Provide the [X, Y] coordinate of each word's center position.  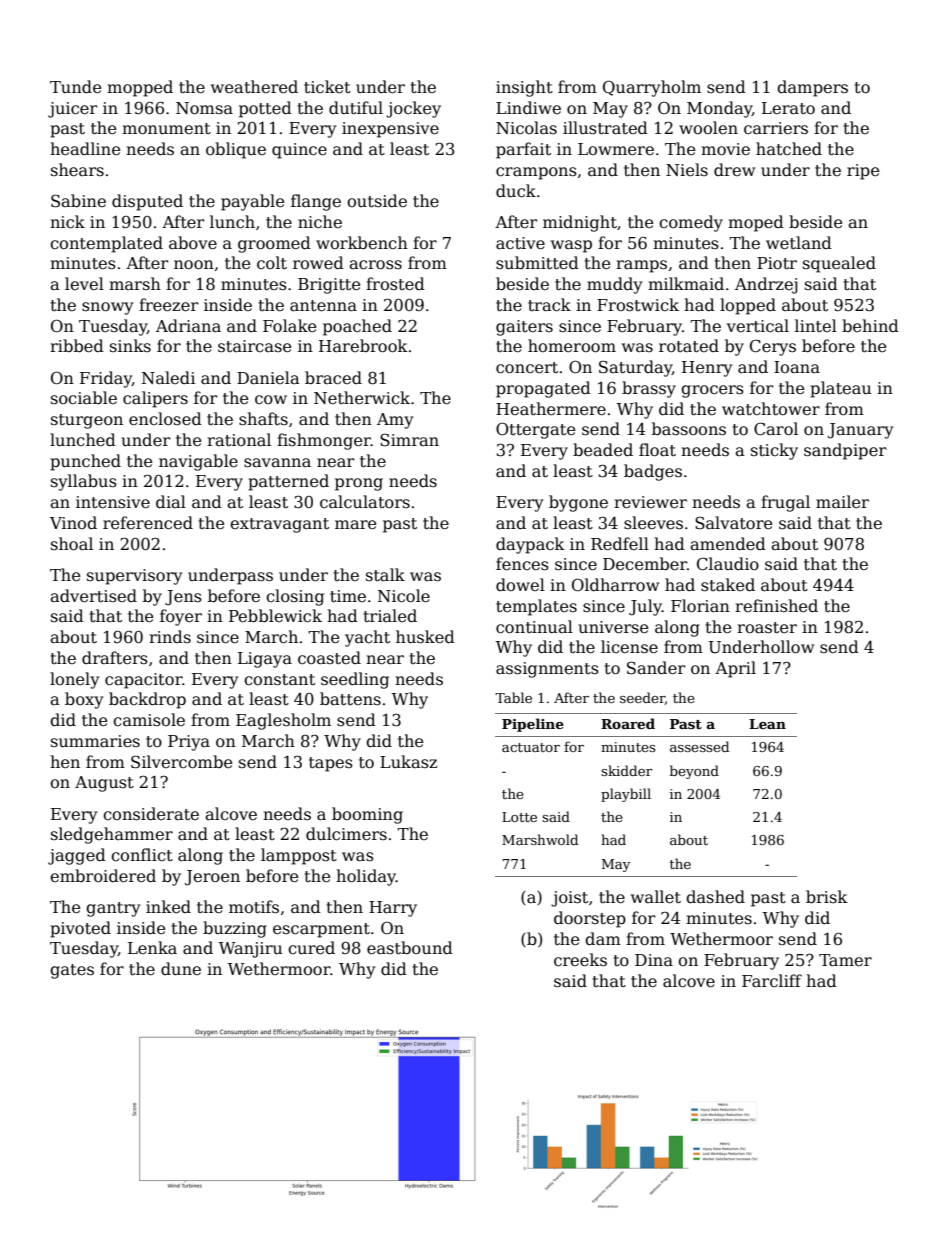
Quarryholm [652, 88]
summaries [95, 741]
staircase [254, 346]
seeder [642, 698]
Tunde [75, 87]
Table [513, 697]
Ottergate [535, 430]
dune [181, 968]
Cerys [773, 347]
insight [524, 88]
